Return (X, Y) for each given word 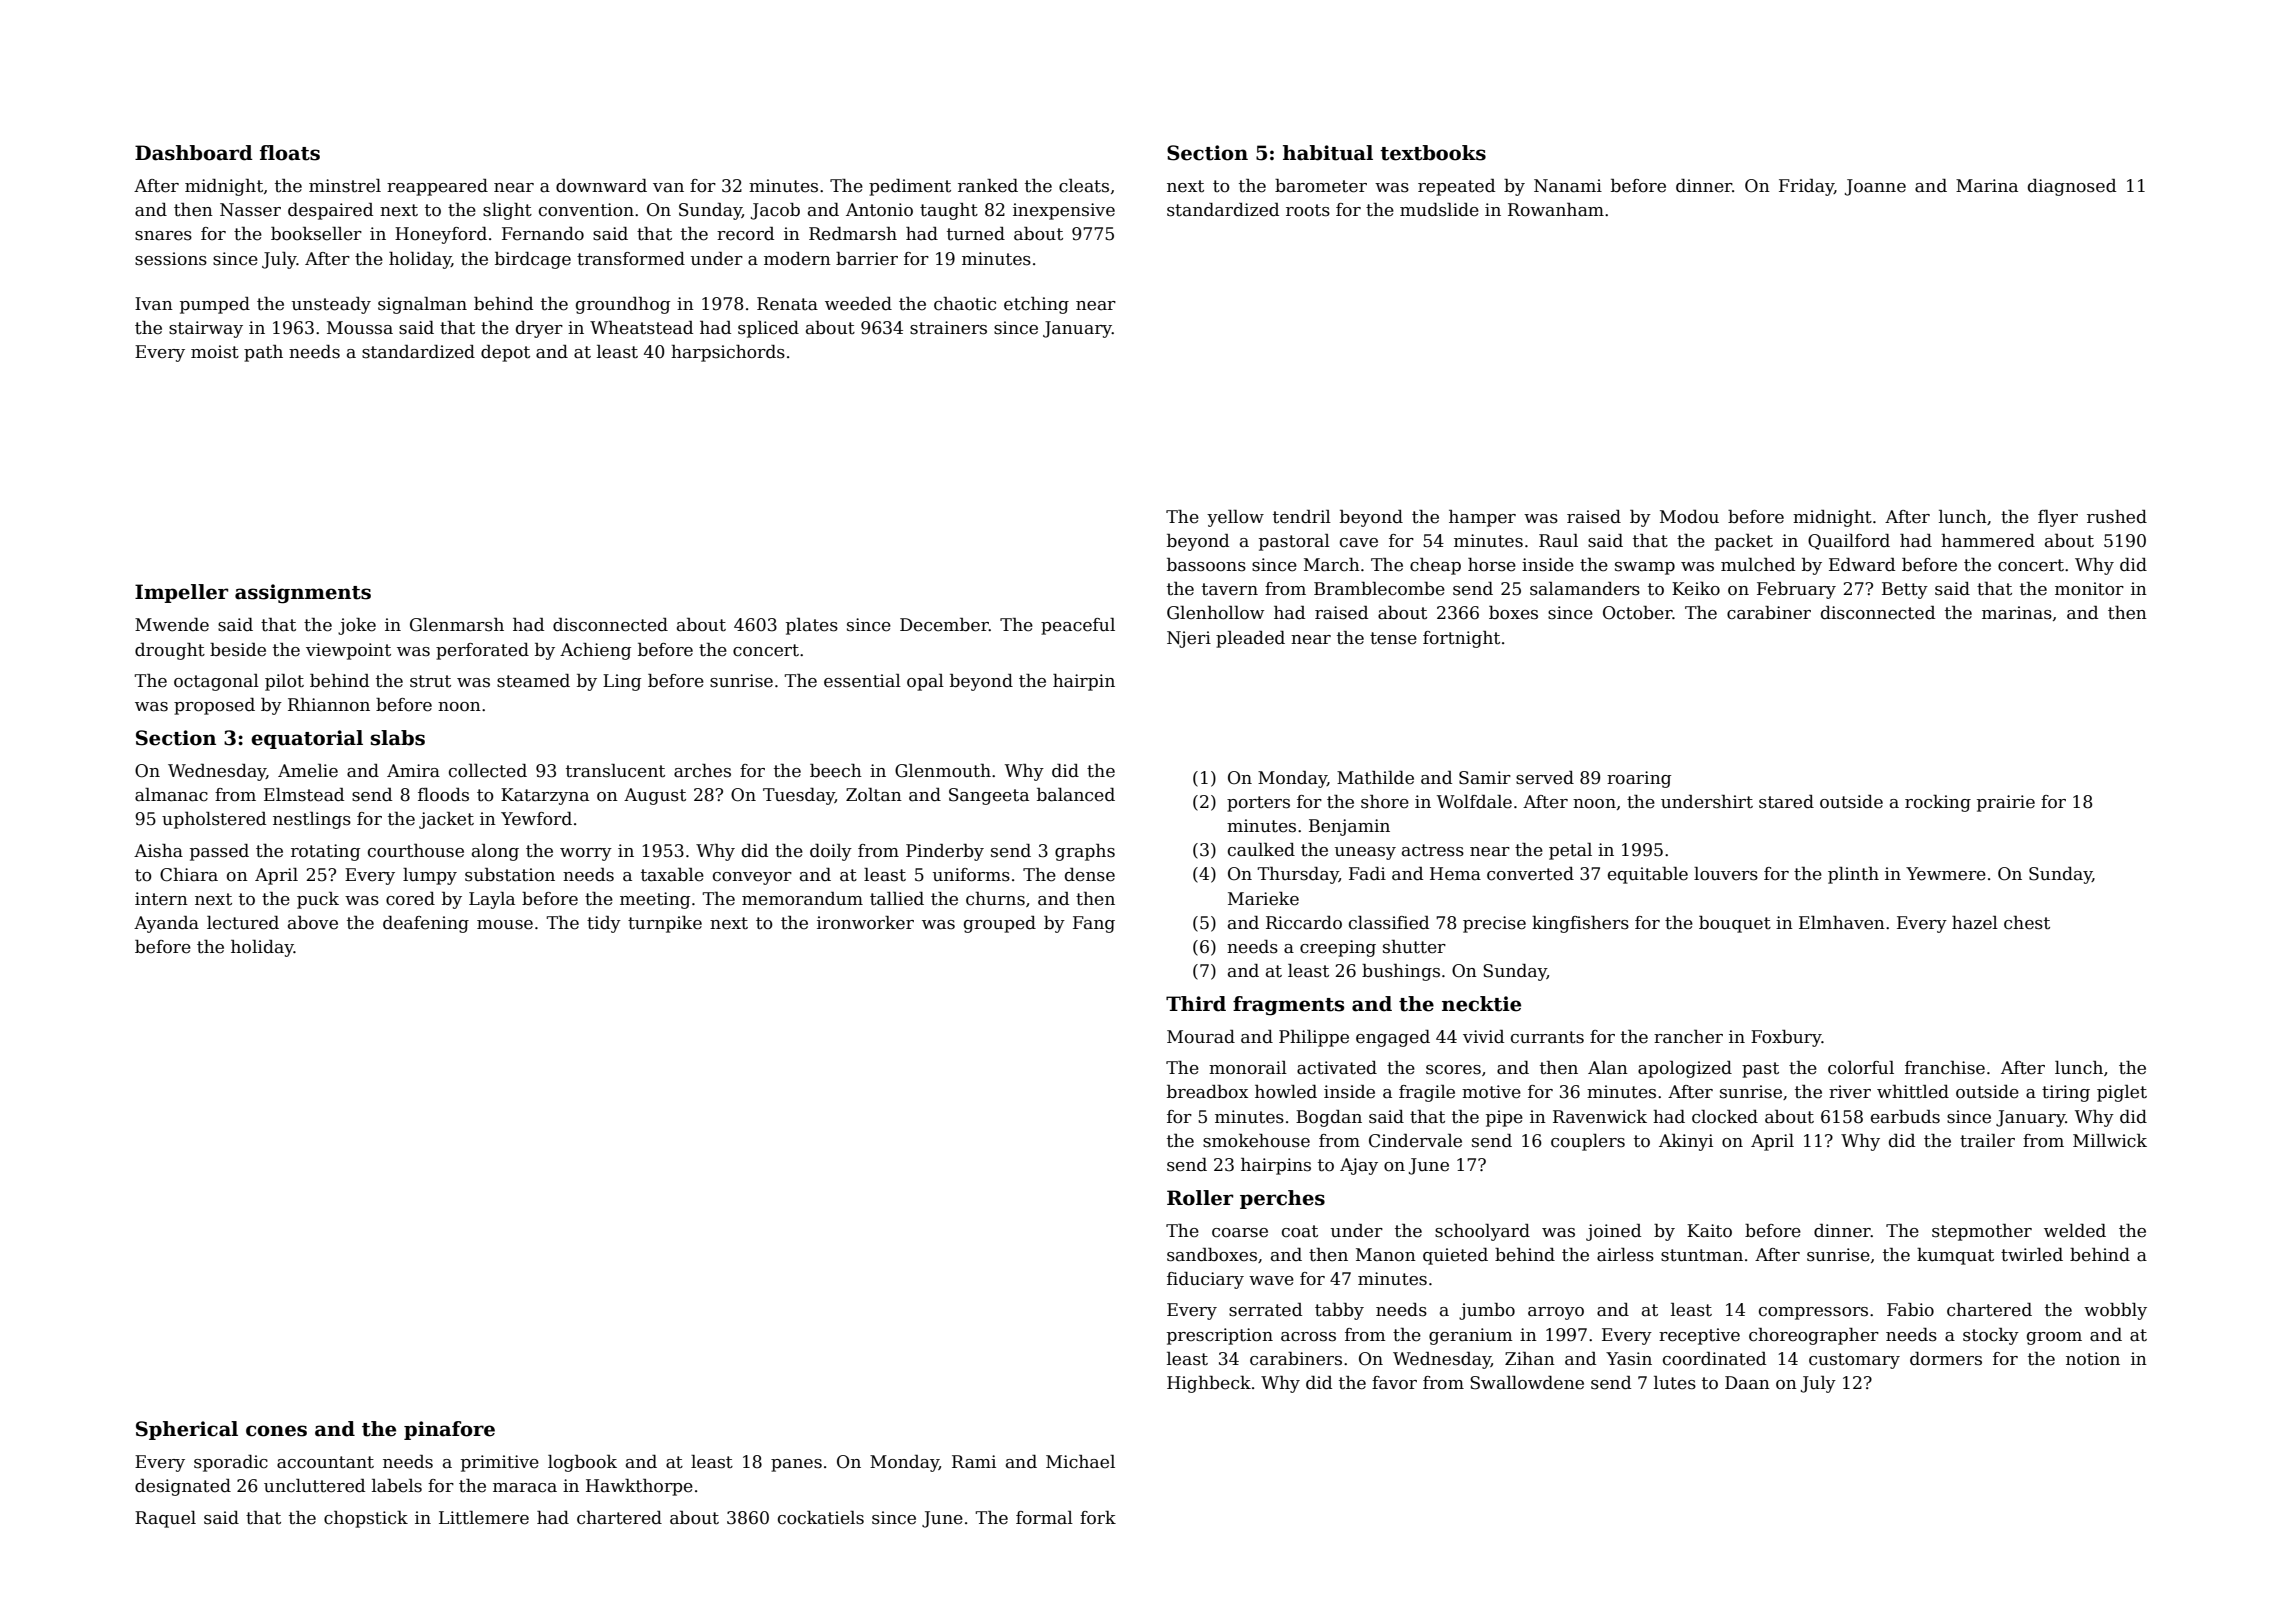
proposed (214, 706)
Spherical (187, 1430)
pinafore (449, 1430)
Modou (1689, 517)
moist (215, 352)
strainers (948, 328)
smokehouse (1256, 1141)
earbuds (1905, 1117)
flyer (2058, 518)
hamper (1482, 518)
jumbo (1487, 1311)
